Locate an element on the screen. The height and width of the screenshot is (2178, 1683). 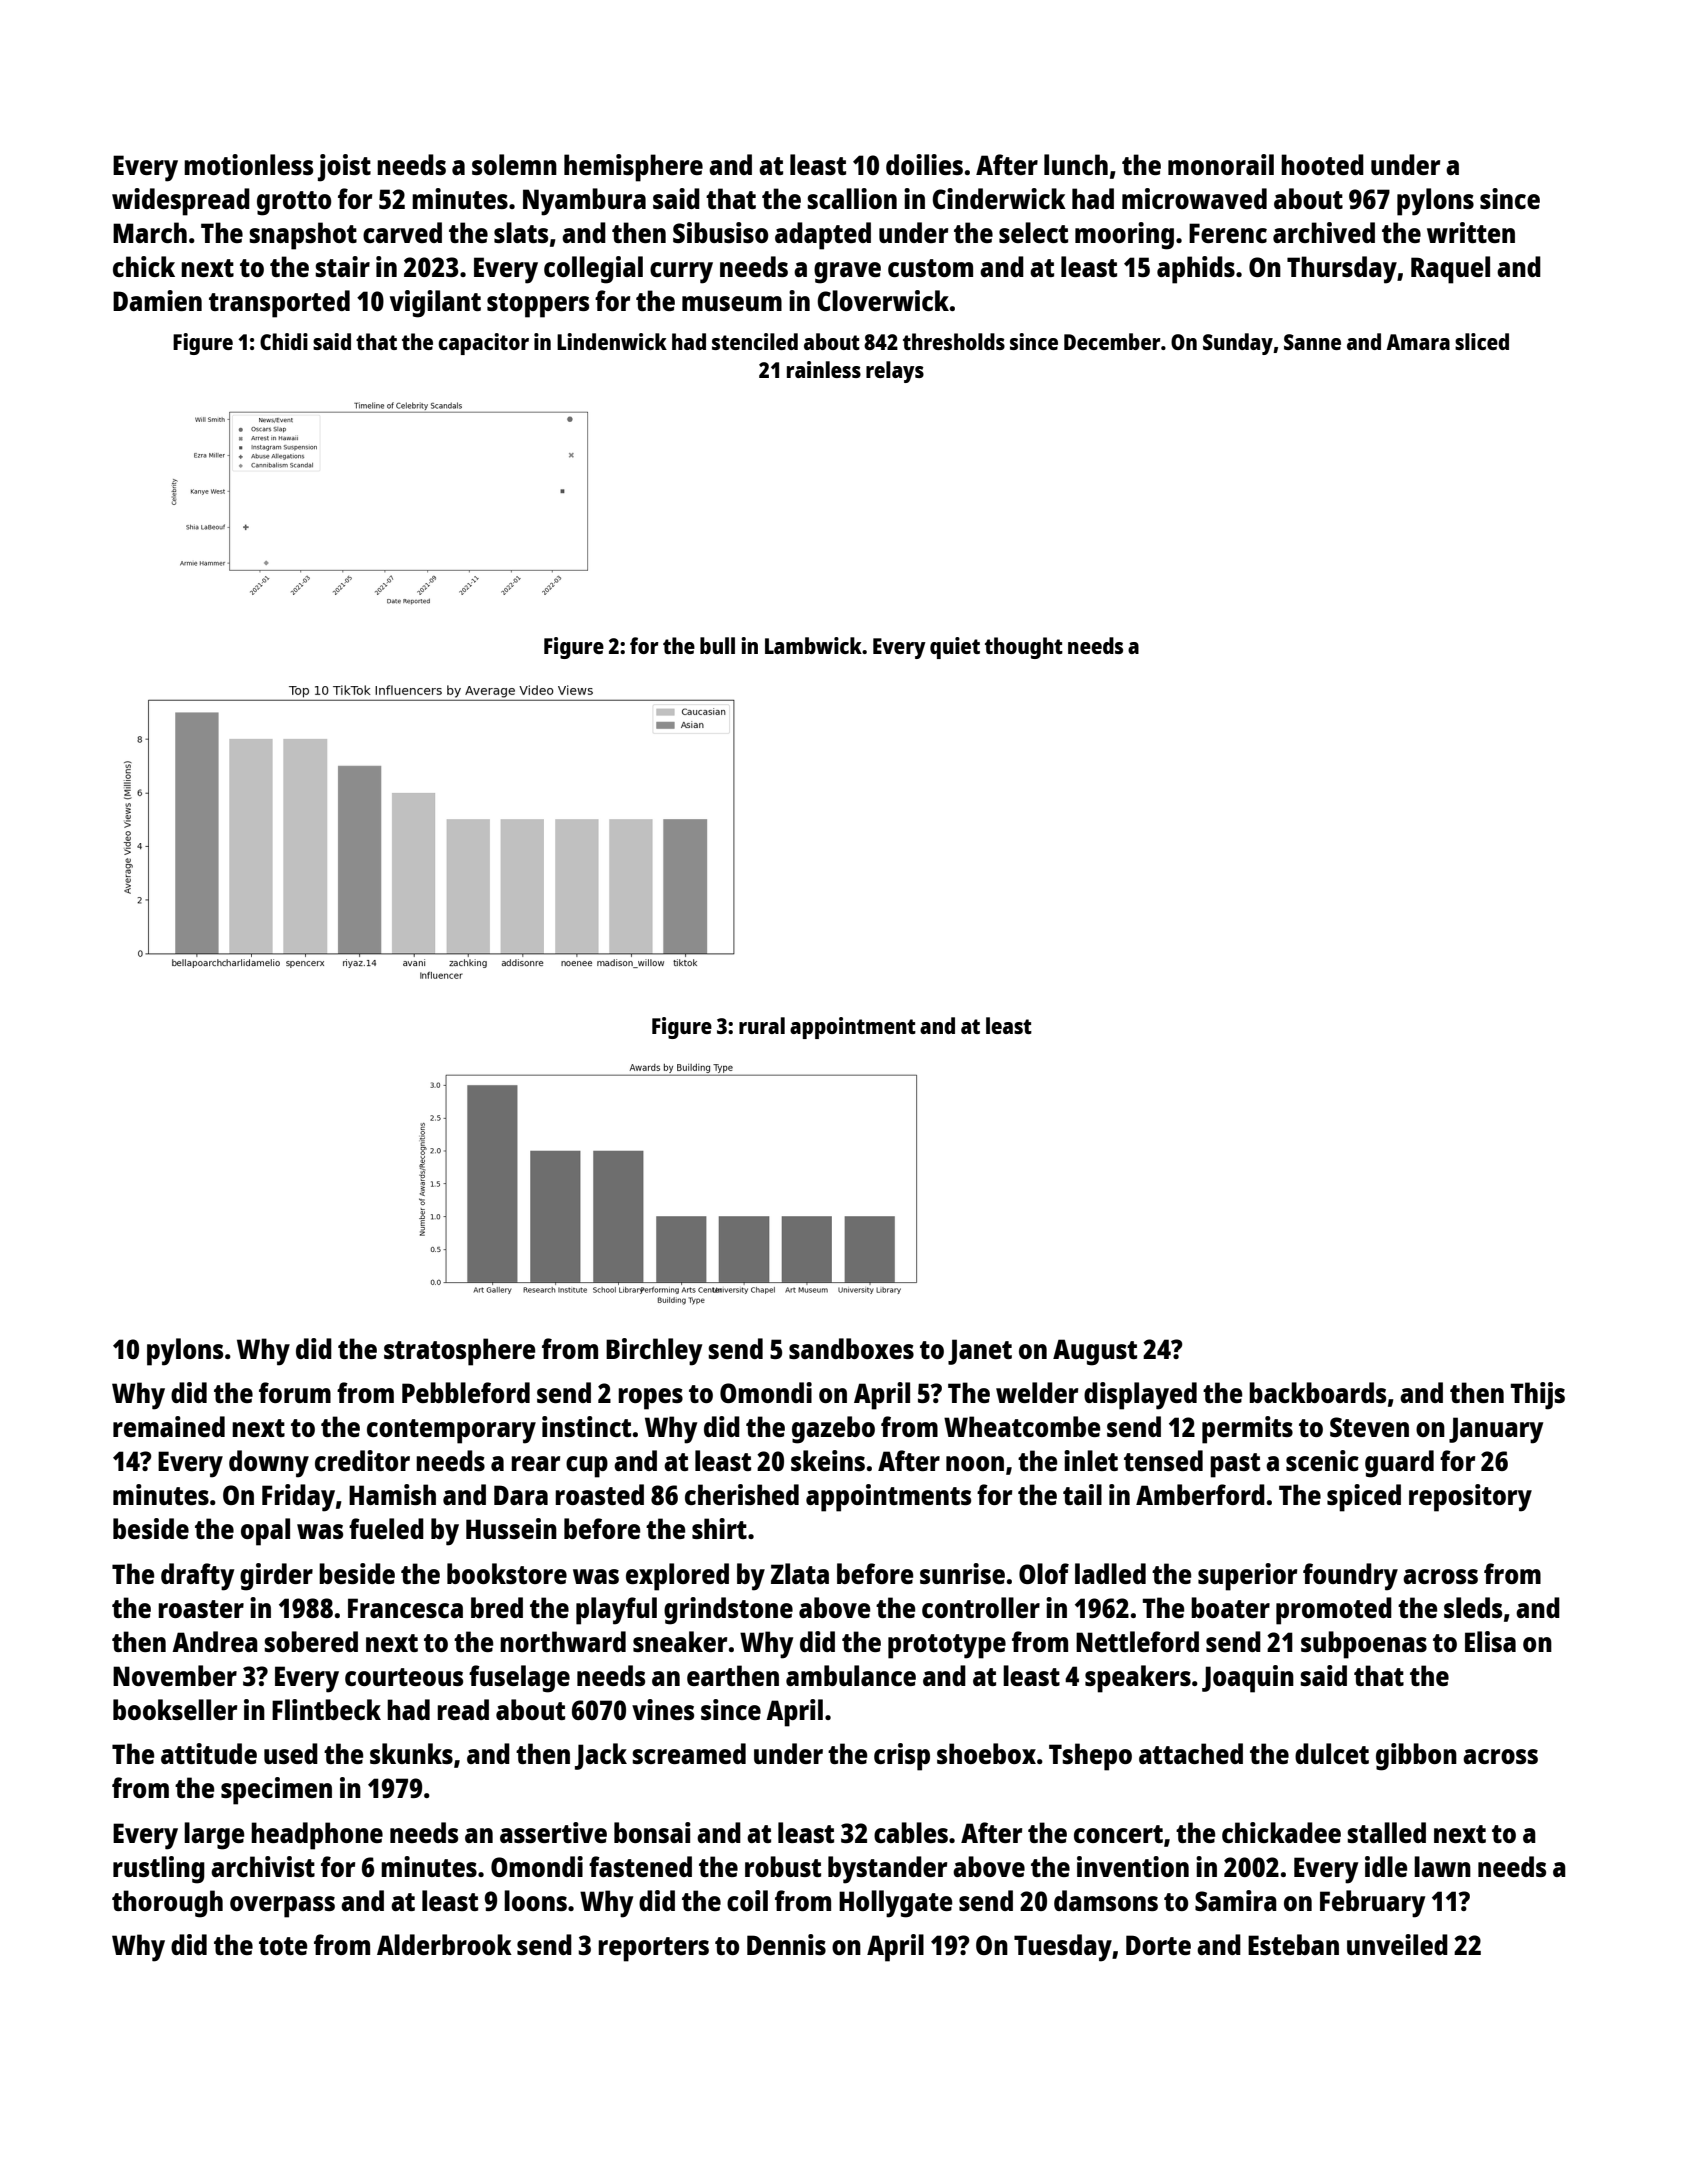
doilies is located at coordinates (924, 164).
